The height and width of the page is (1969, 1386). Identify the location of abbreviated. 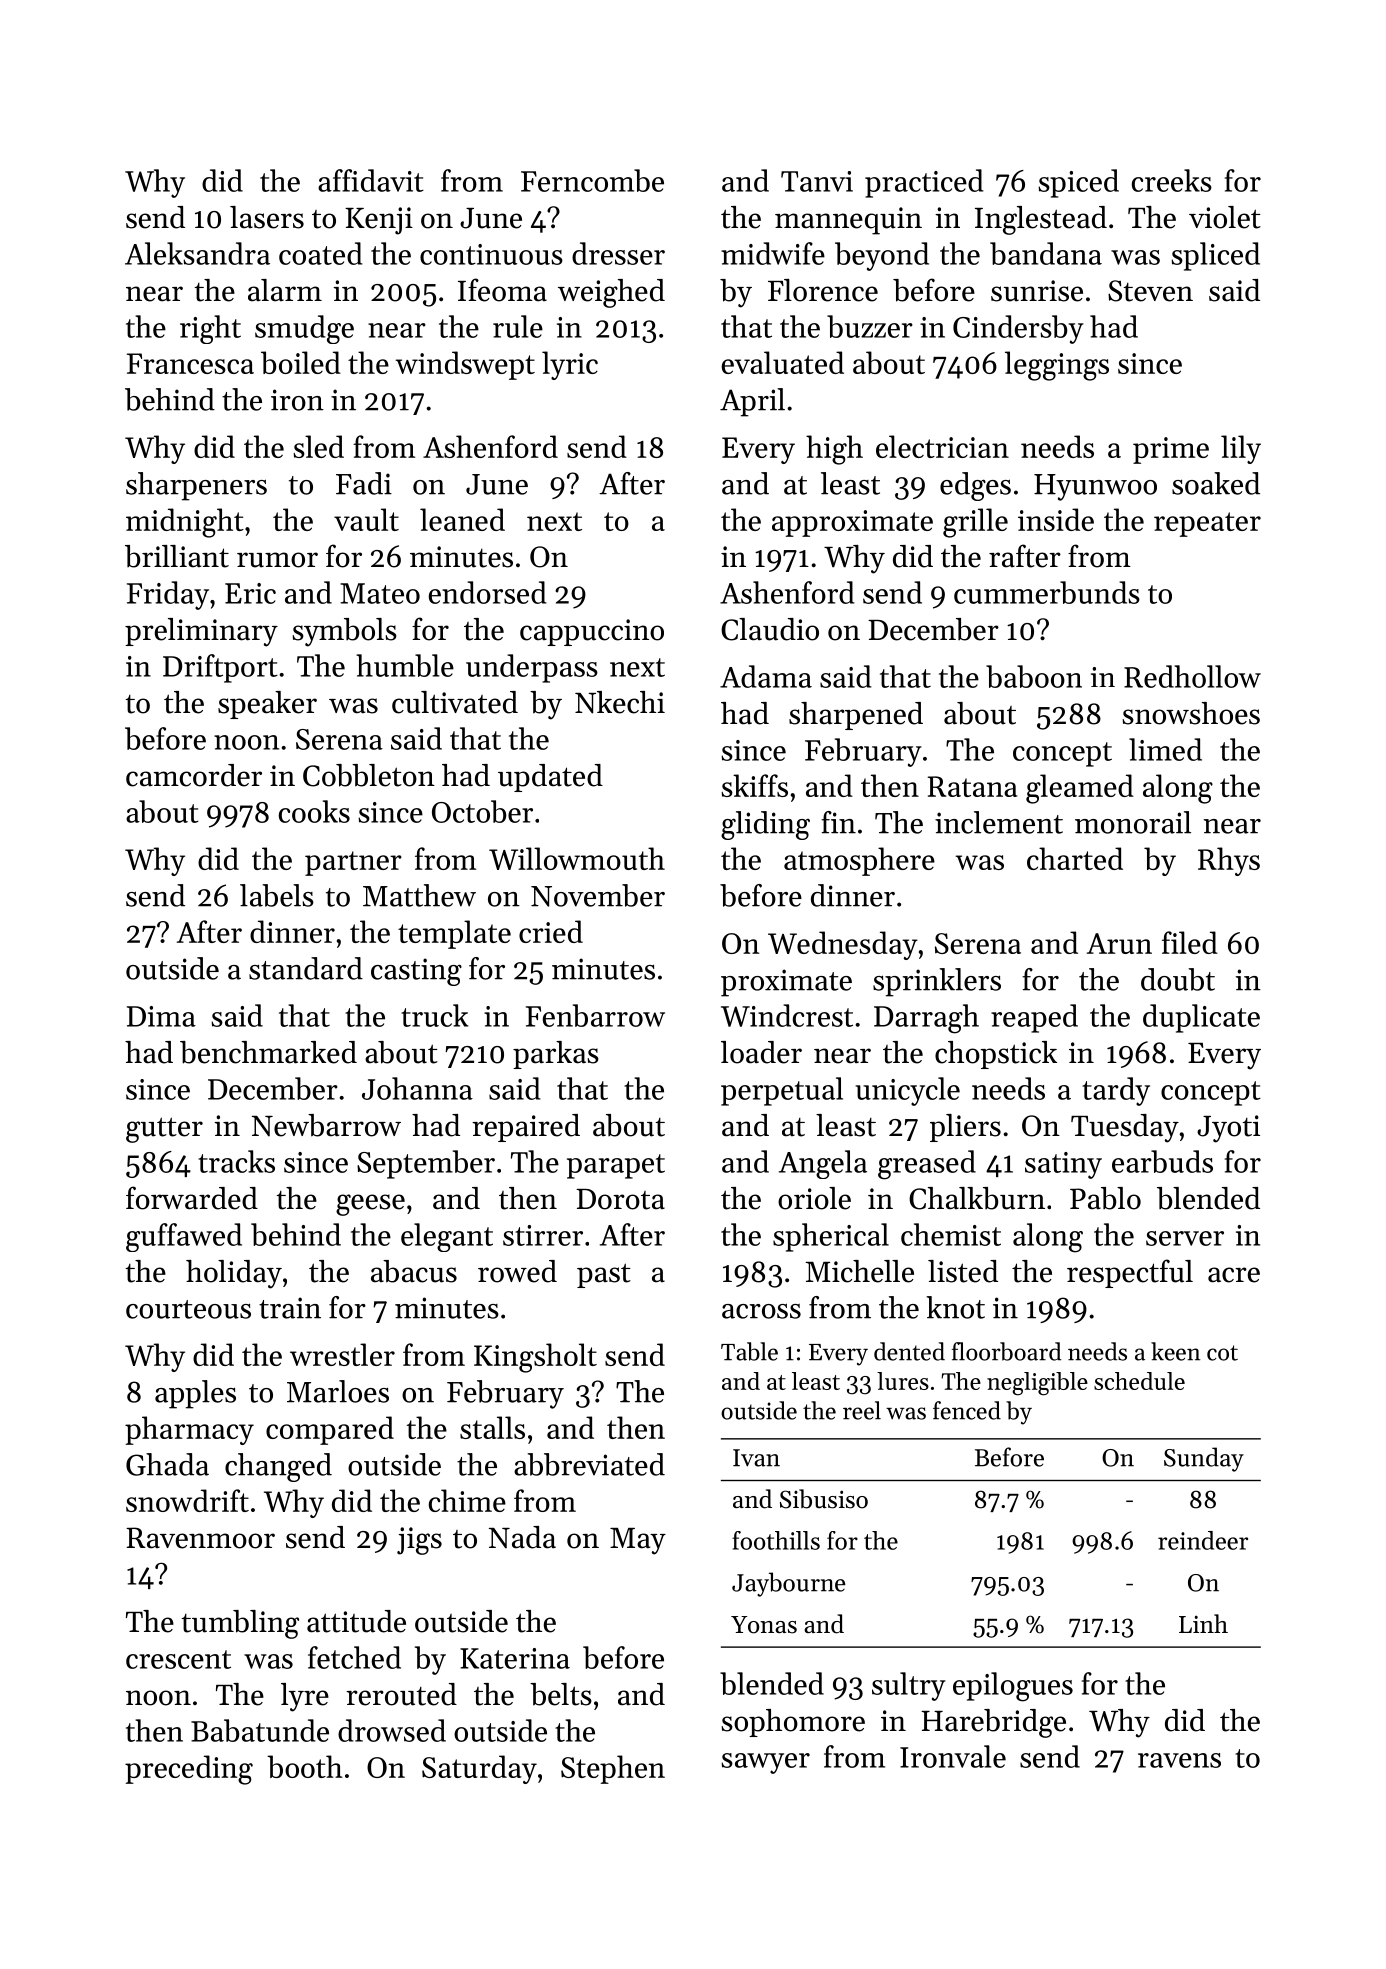
(589, 1464).
